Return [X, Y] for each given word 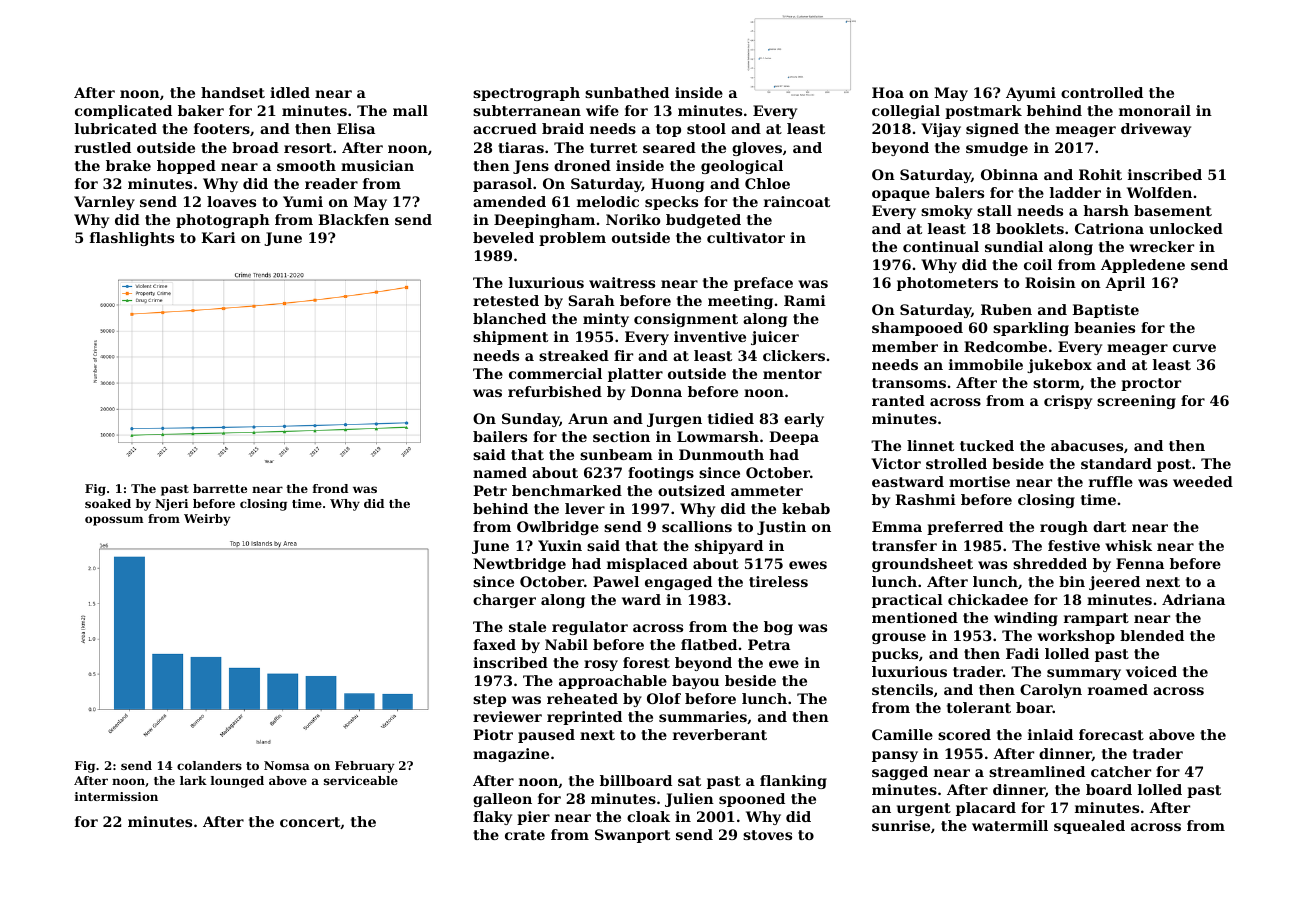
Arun [588, 418]
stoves [767, 835]
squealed [1089, 827]
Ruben [1006, 309]
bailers [500, 436]
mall [410, 110]
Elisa [356, 128]
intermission [116, 796]
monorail [1155, 110]
